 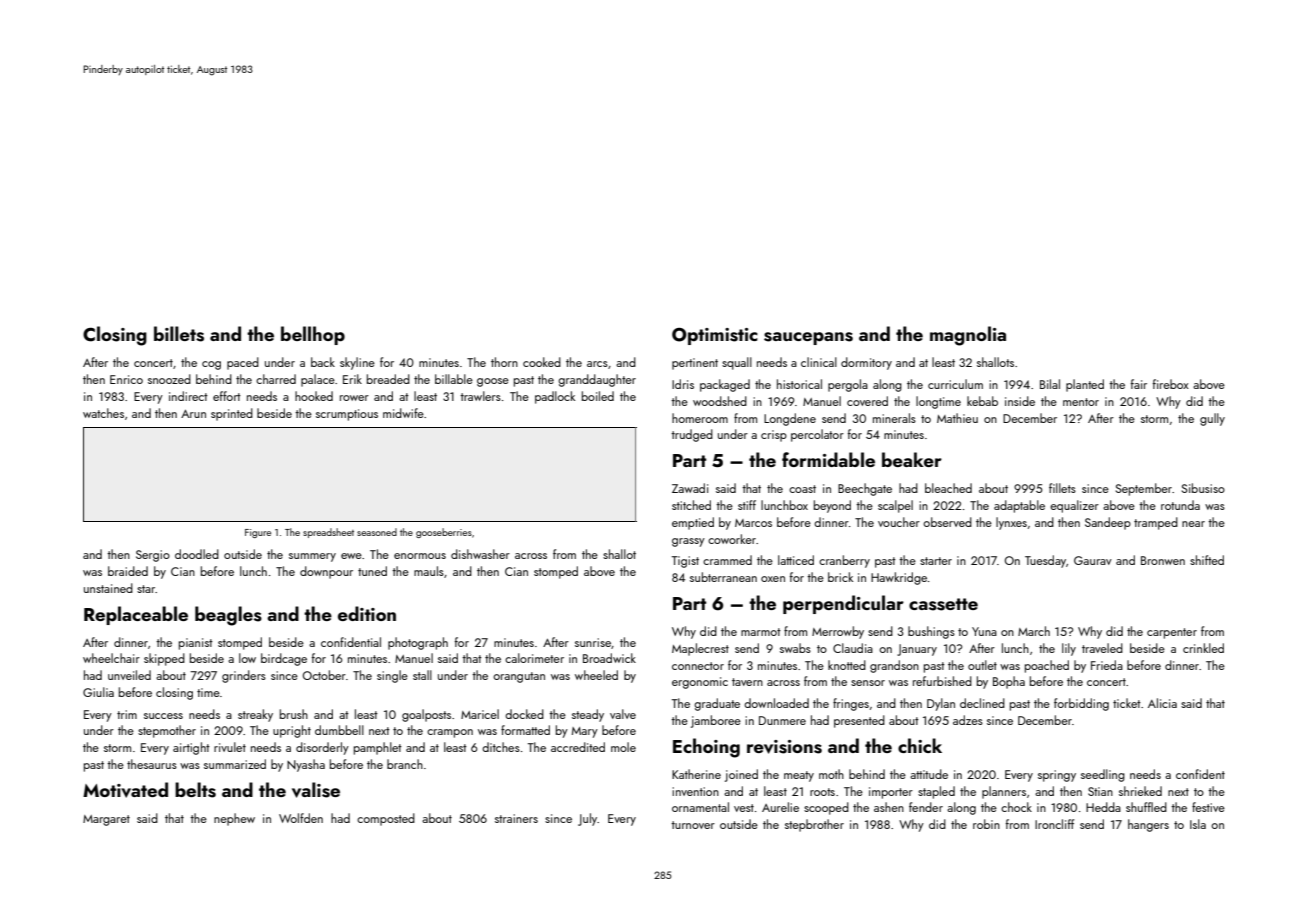 I want to click on thorn, so click(x=504, y=362).
